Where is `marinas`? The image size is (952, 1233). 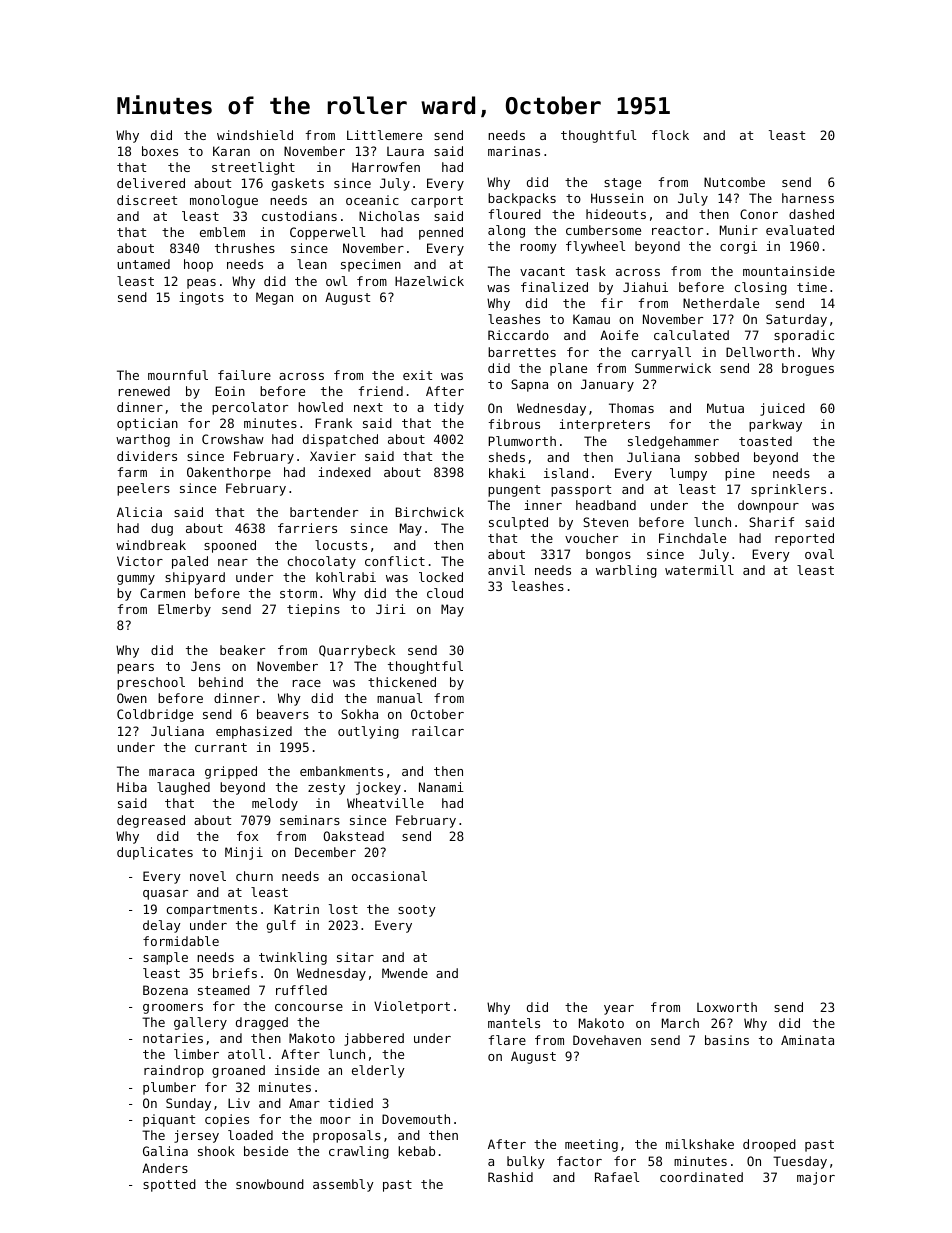
marinas is located at coordinates (514, 151).
